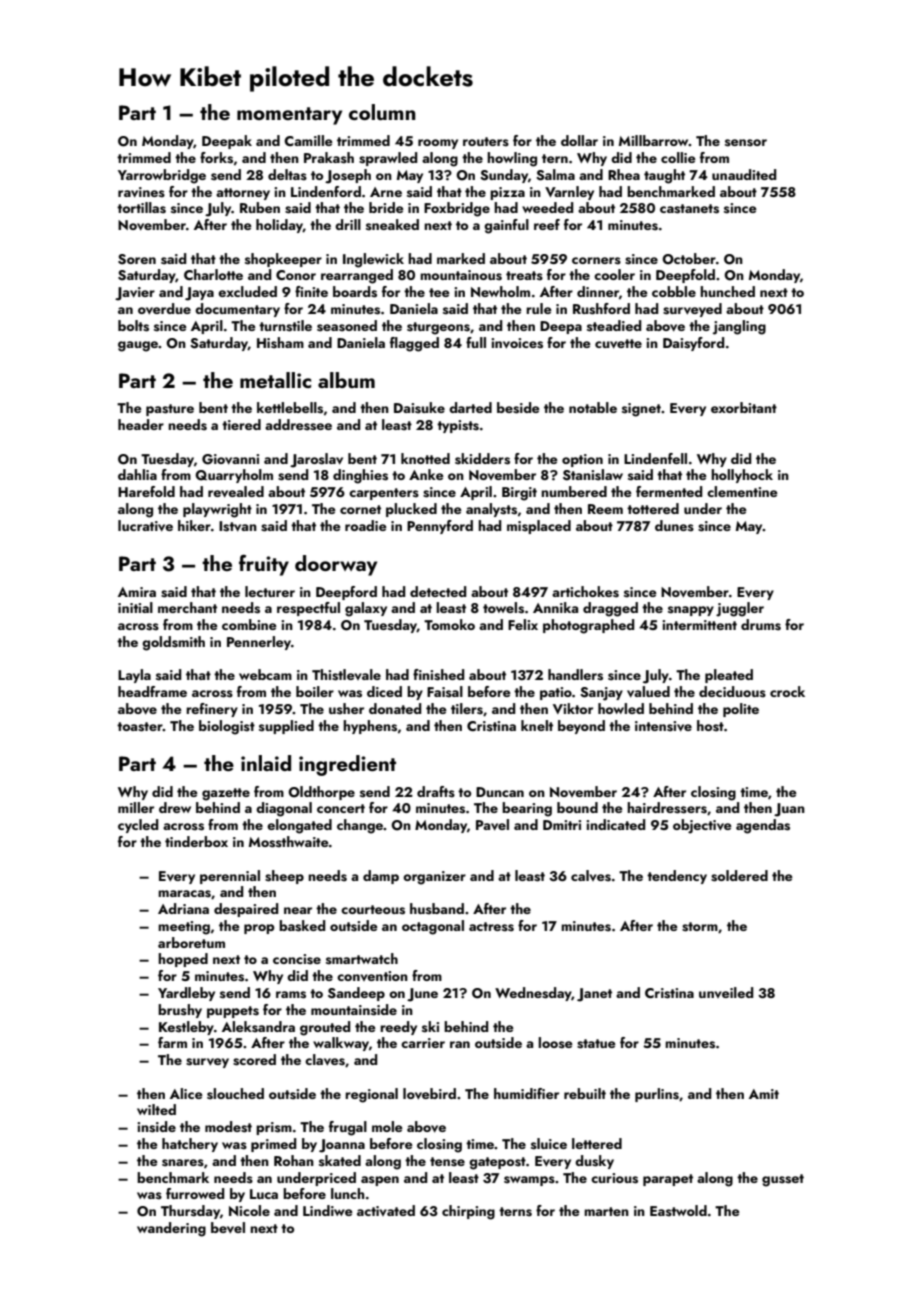 This screenshot has height=1308, width=924. What do you see at coordinates (346, 380) in the screenshot?
I see `album` at bounding box center [346, 380].
